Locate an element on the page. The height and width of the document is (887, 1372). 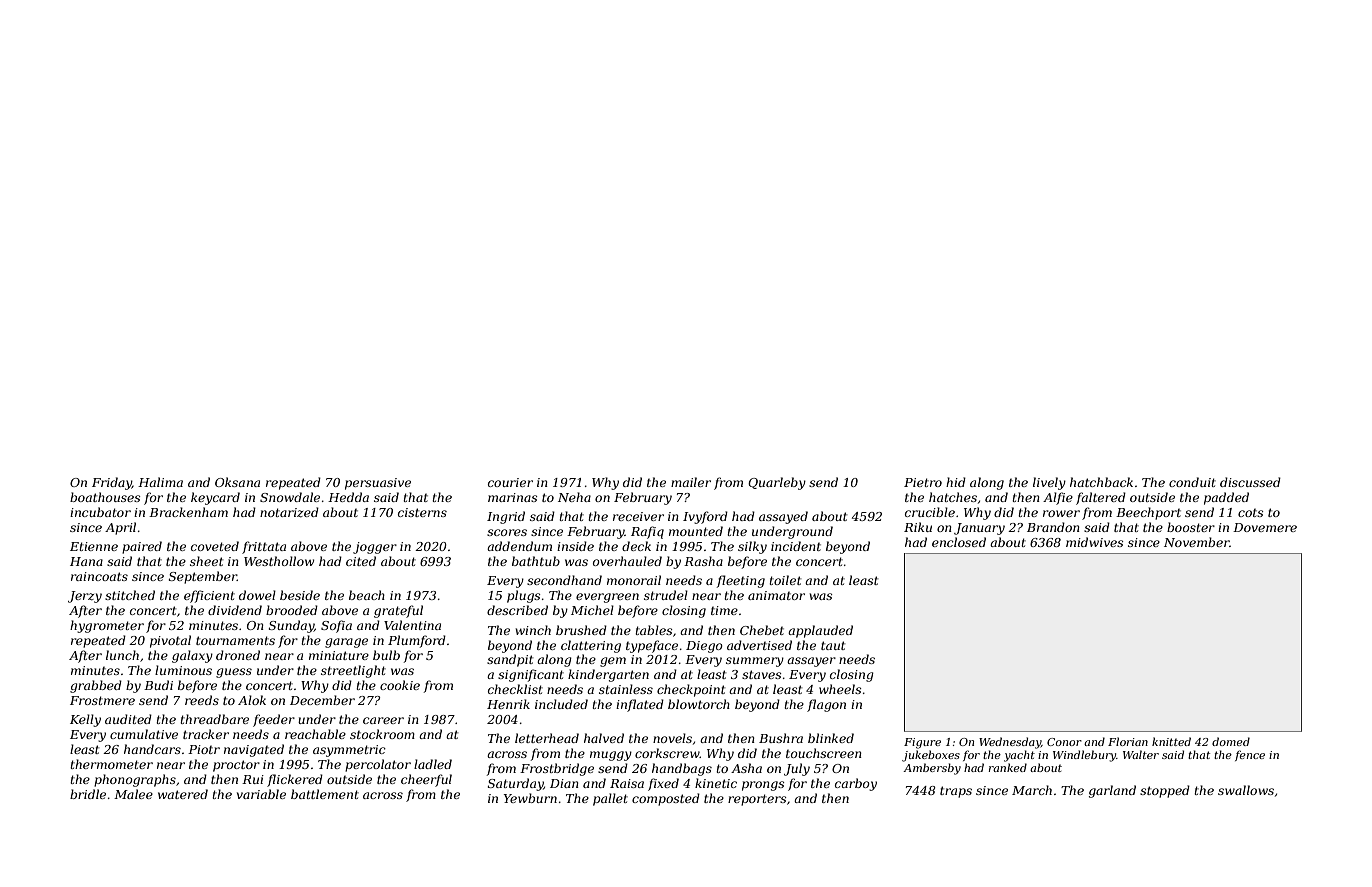
strudel is located at coordinates (666, 595).
